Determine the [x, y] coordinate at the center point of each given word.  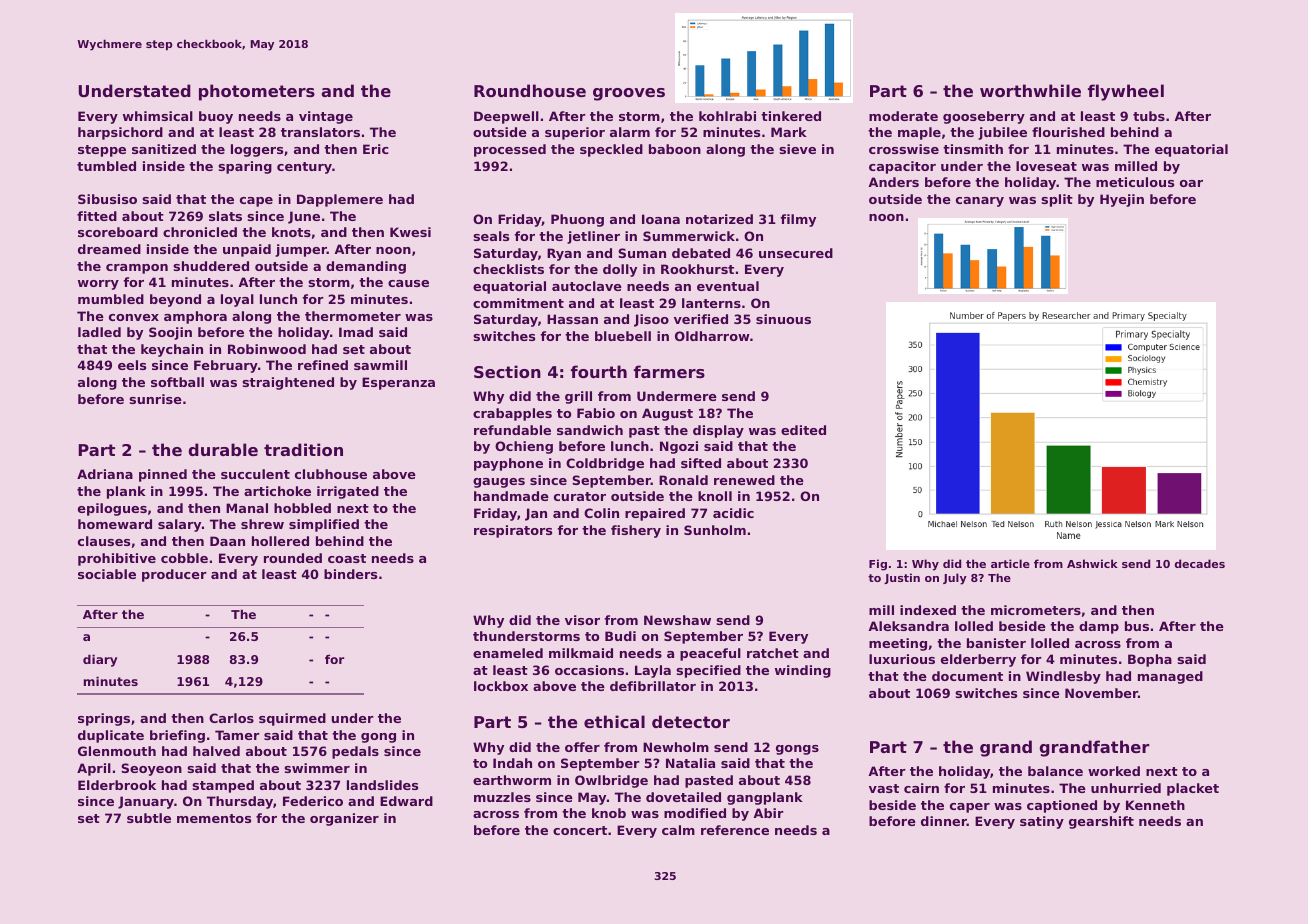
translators [320, 132]
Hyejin [1122, 200]
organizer [344, 819]
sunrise [155, 399]
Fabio [596, 413]
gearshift [1101, 822]
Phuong [577, 220]
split [1057, 200]
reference [735, 830]
